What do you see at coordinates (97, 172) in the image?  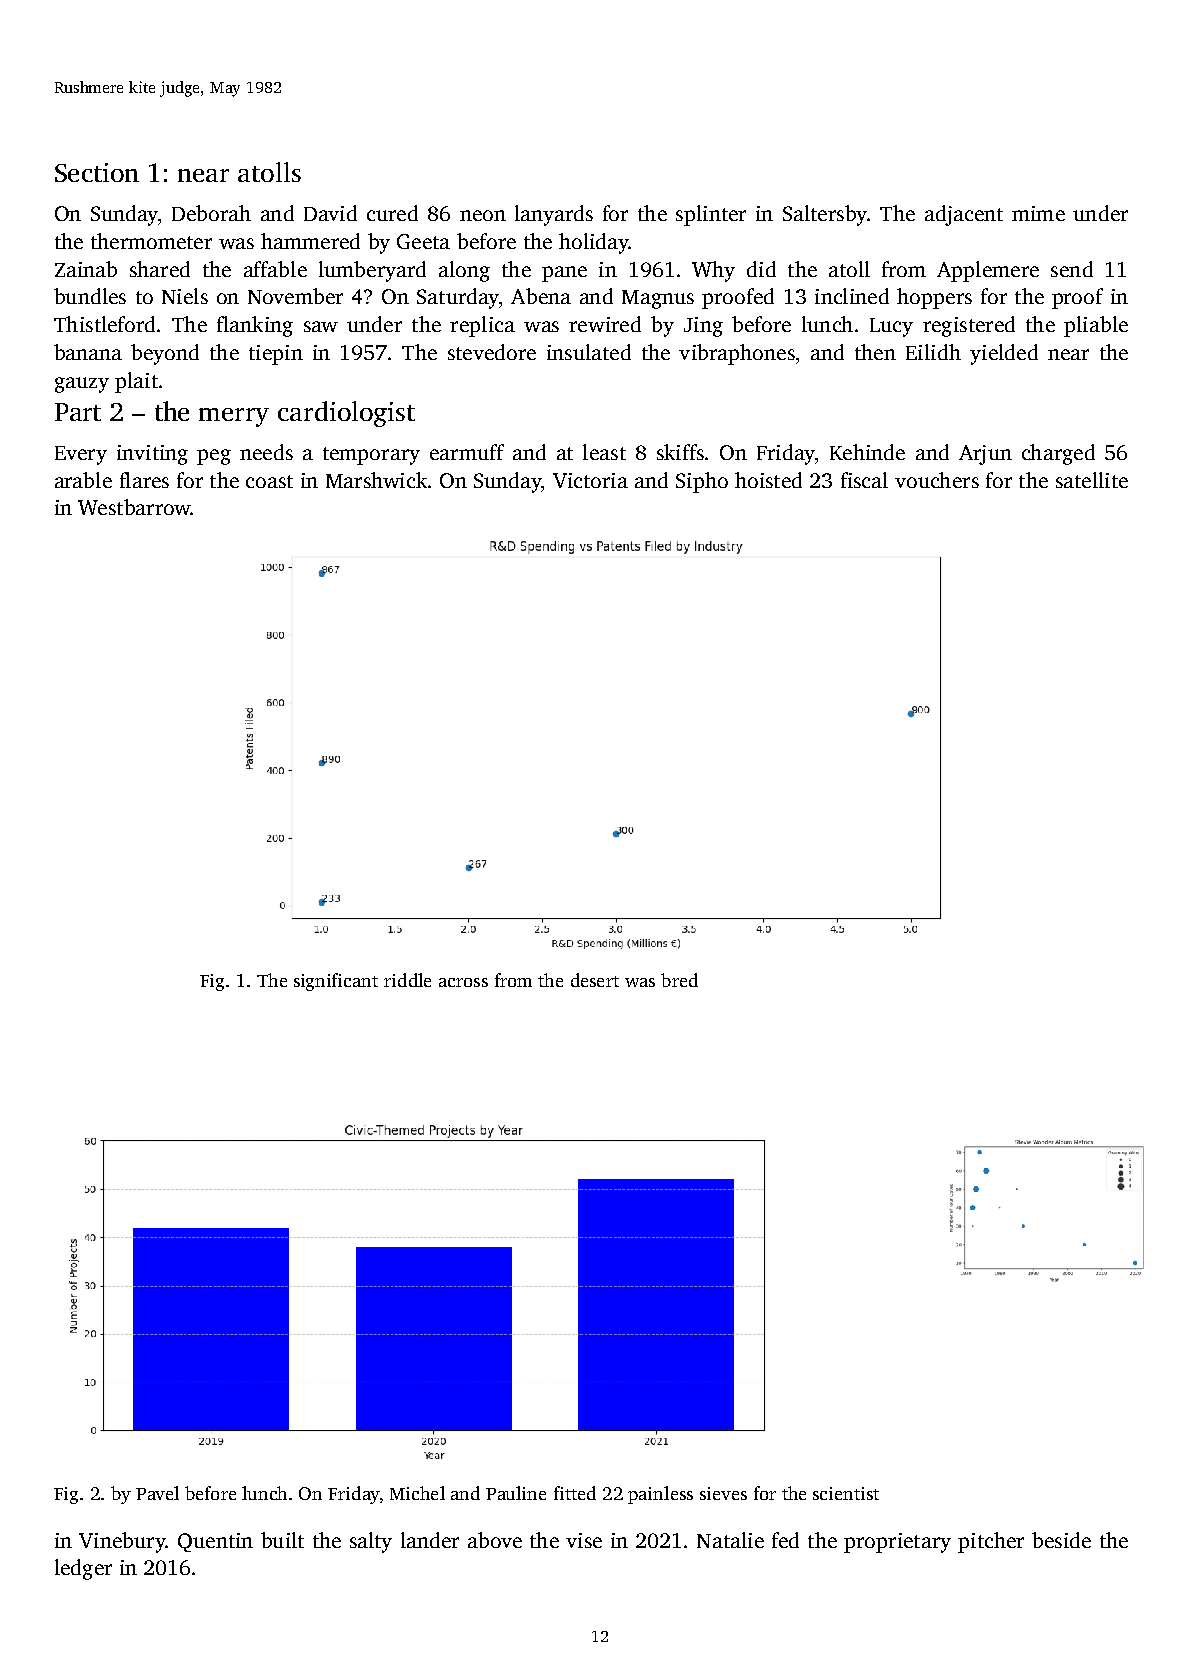 I see `Section` at bounding box center [97, 172].
